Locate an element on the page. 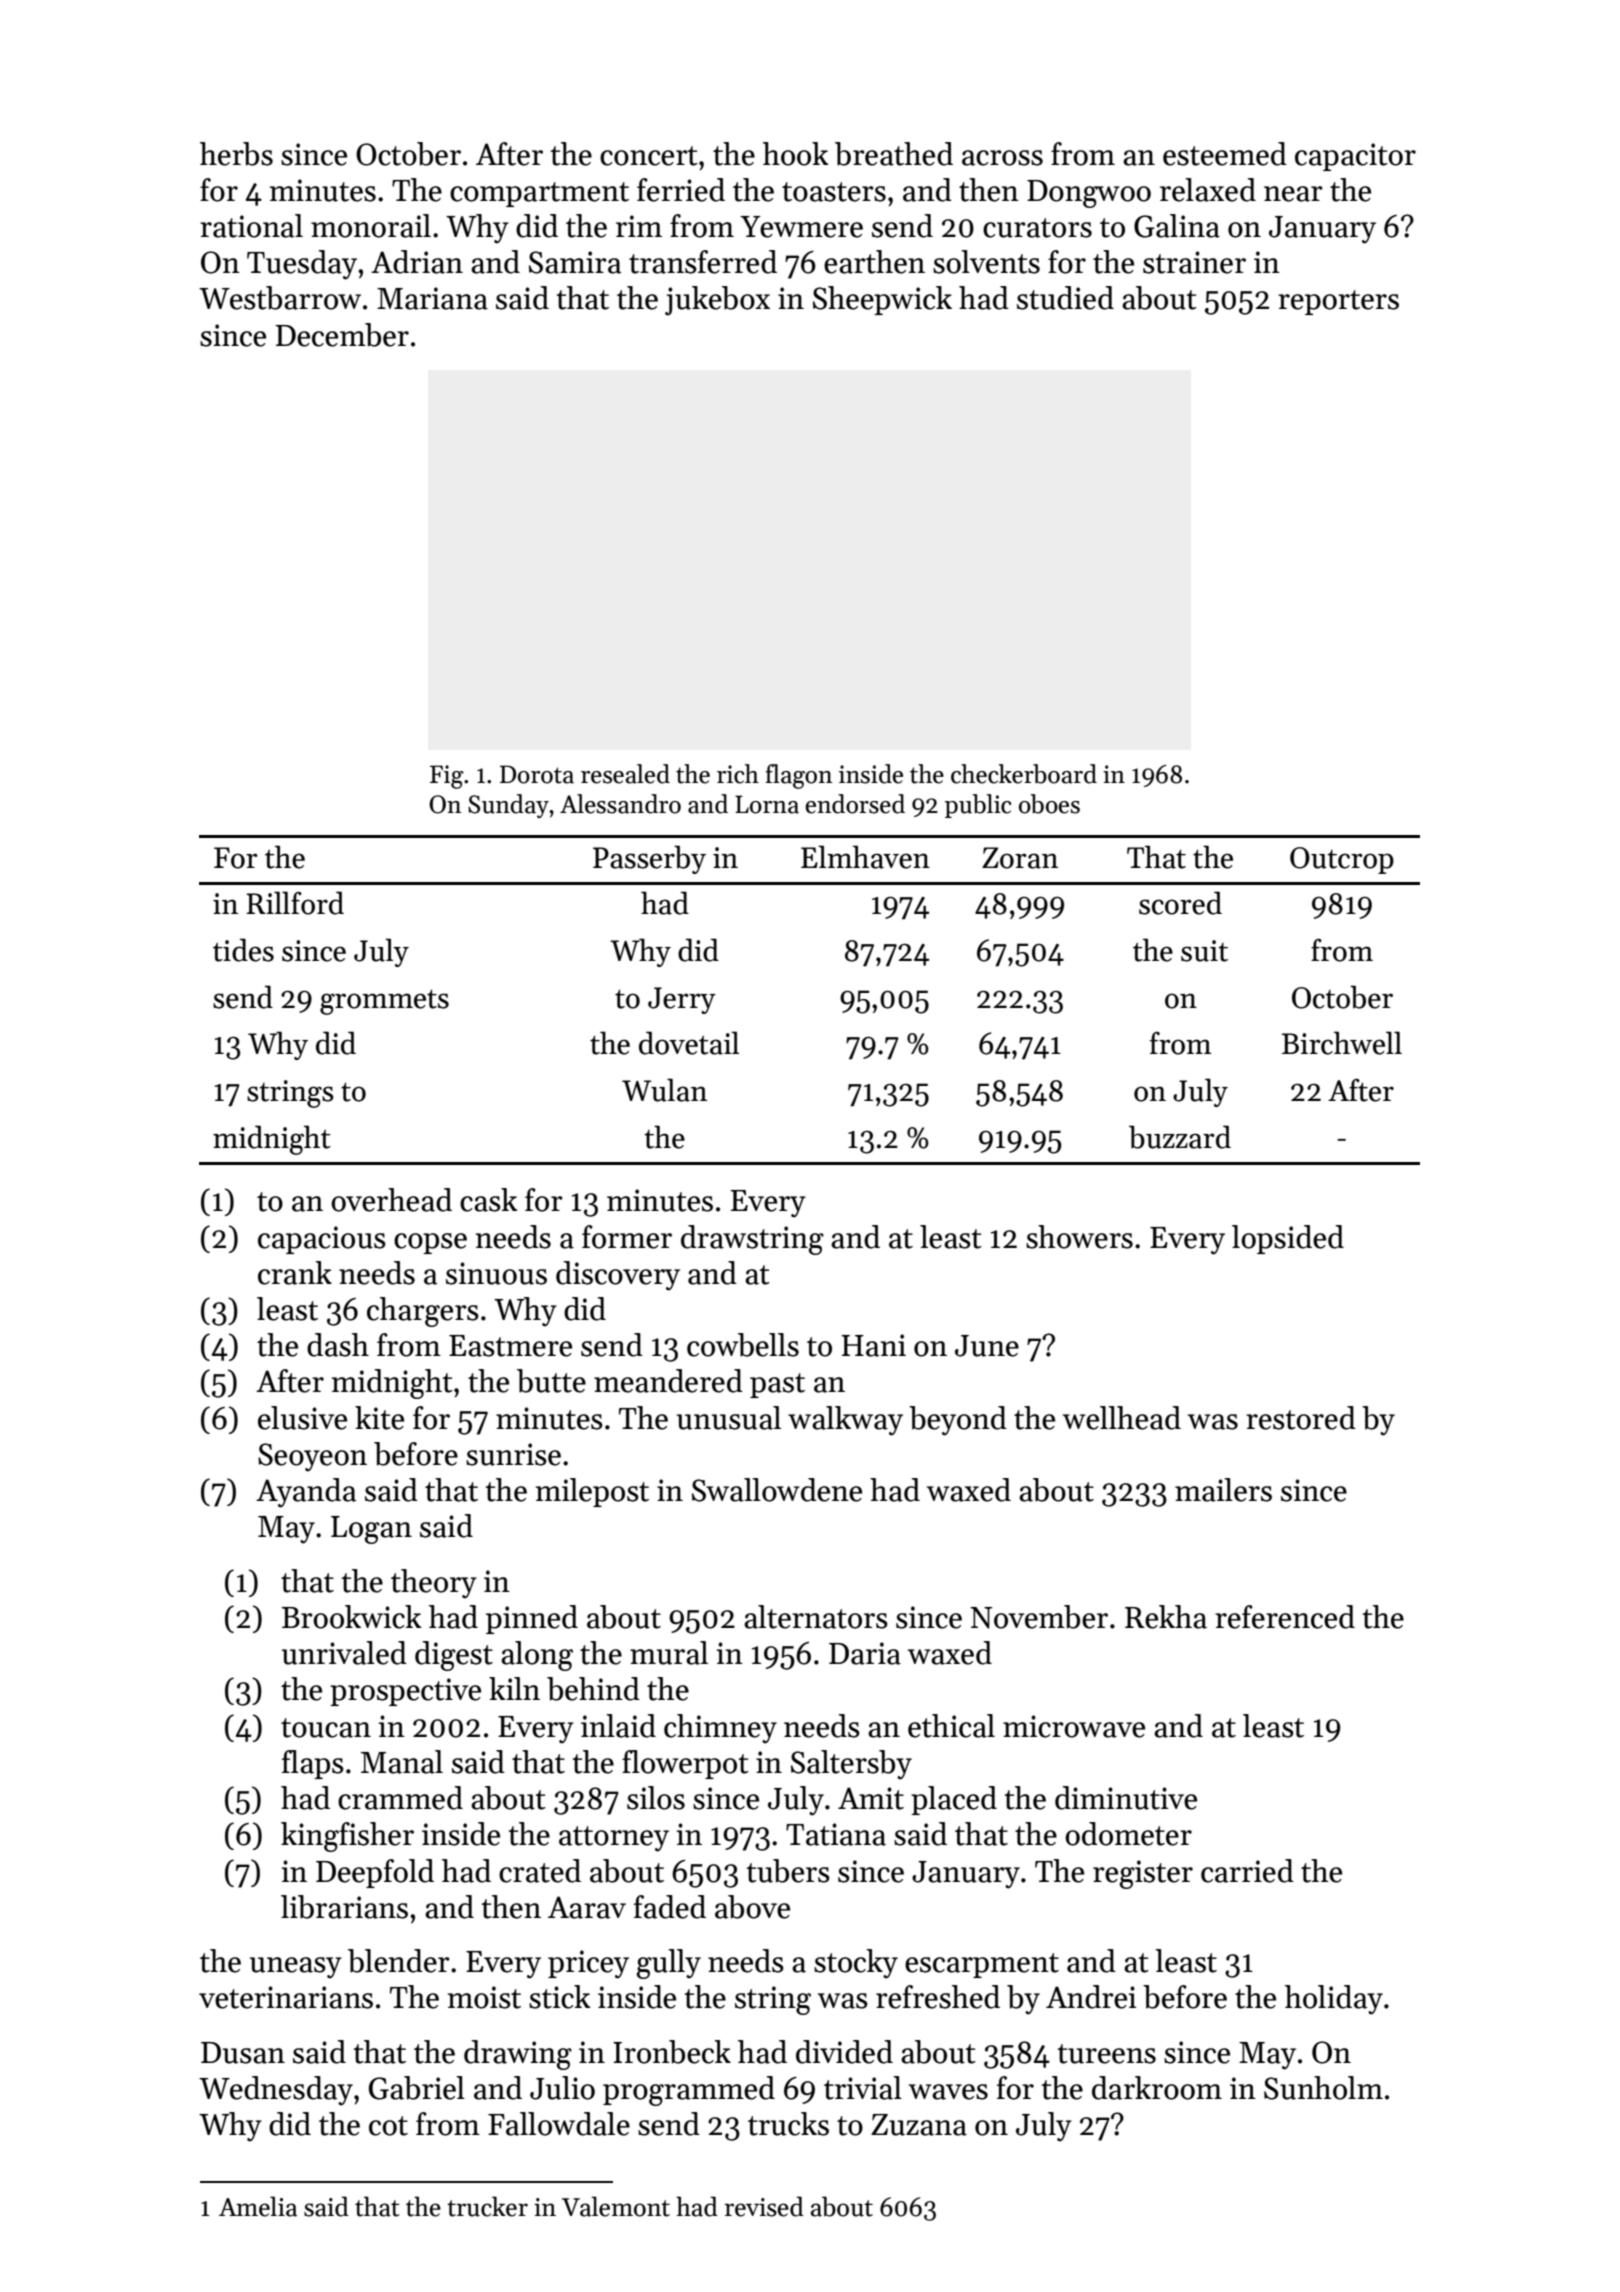 This page has width=1620, height=2292. sunrise is located at coordinates (513, 1454).
